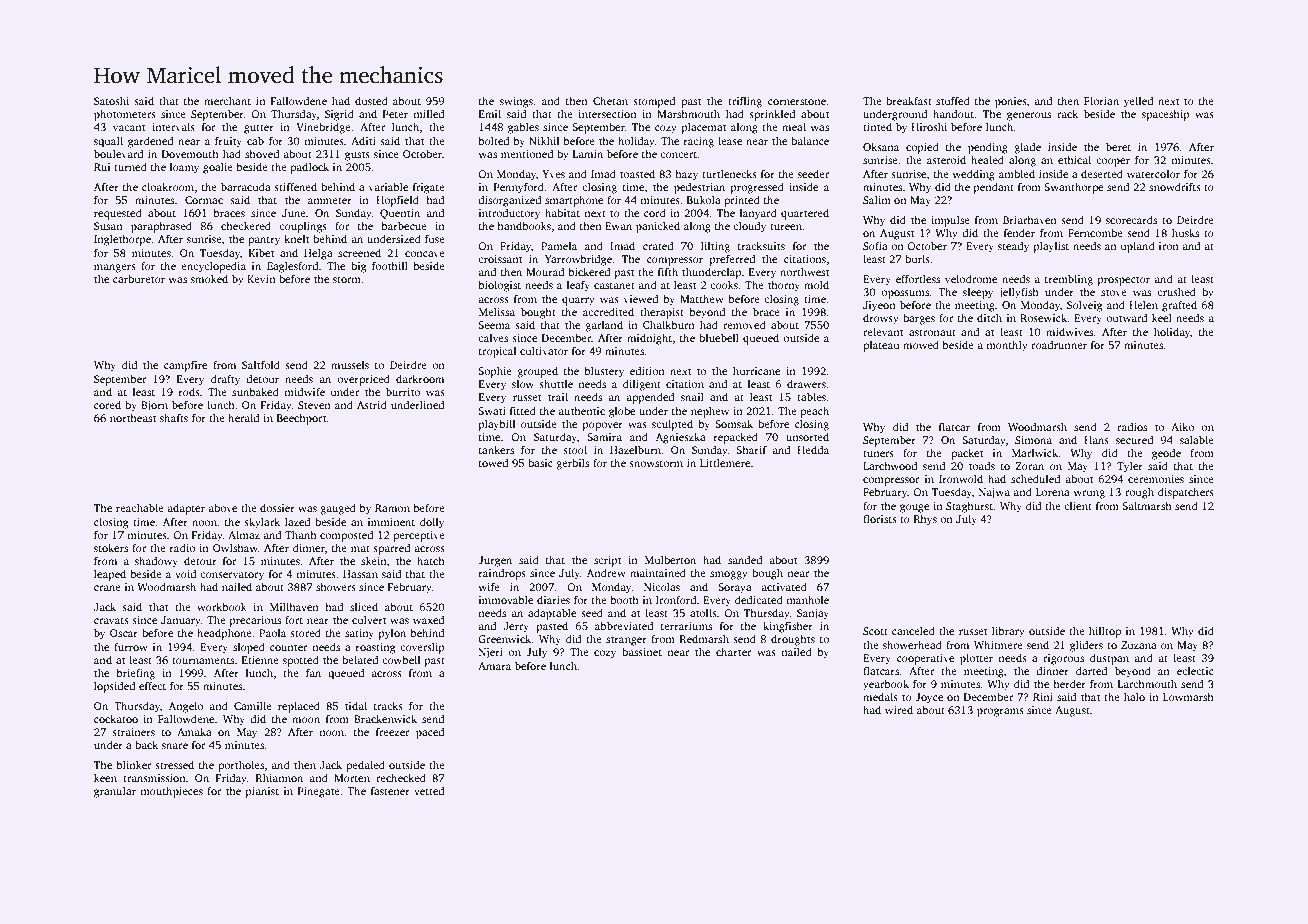 Image resolution: width=1308 pixels, height=924 pixels. Describe the element at coordinates (185, 366) in the page. I see `campfire` at that location.
